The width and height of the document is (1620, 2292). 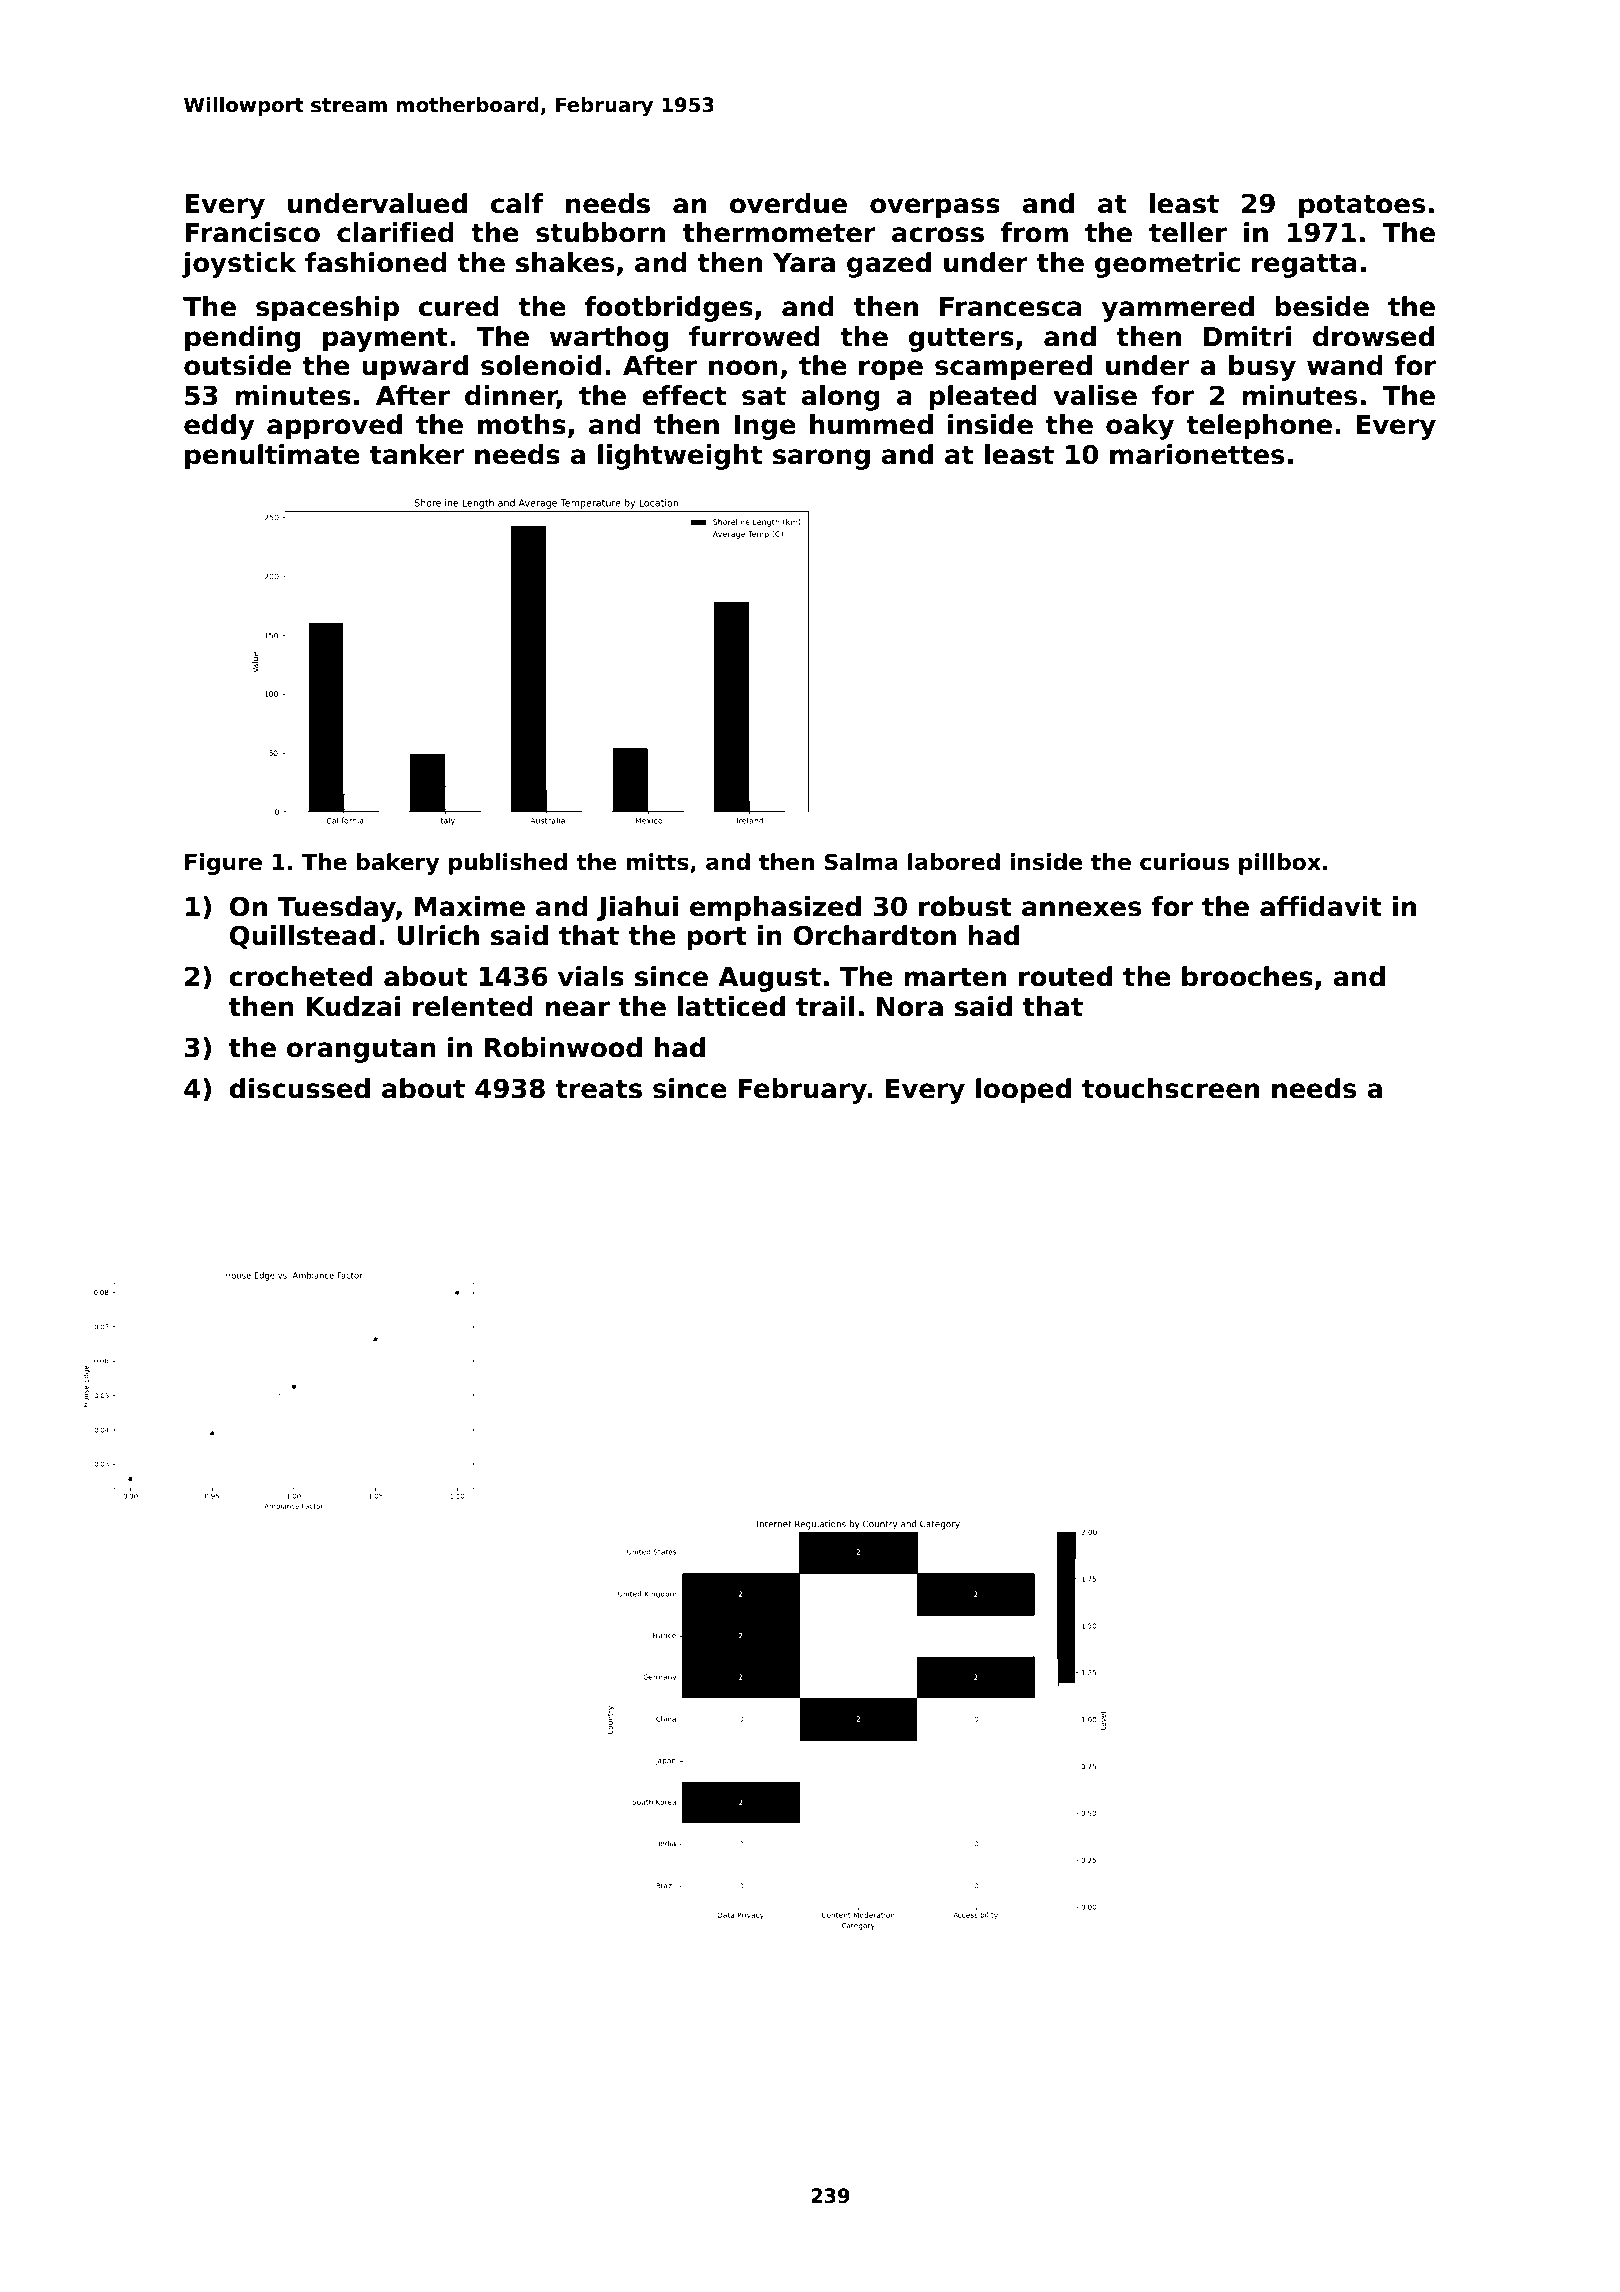 What do you see at coordinates (1023, 1091) in the document?
I see `looped` at bounding box center [1023, 1091].
